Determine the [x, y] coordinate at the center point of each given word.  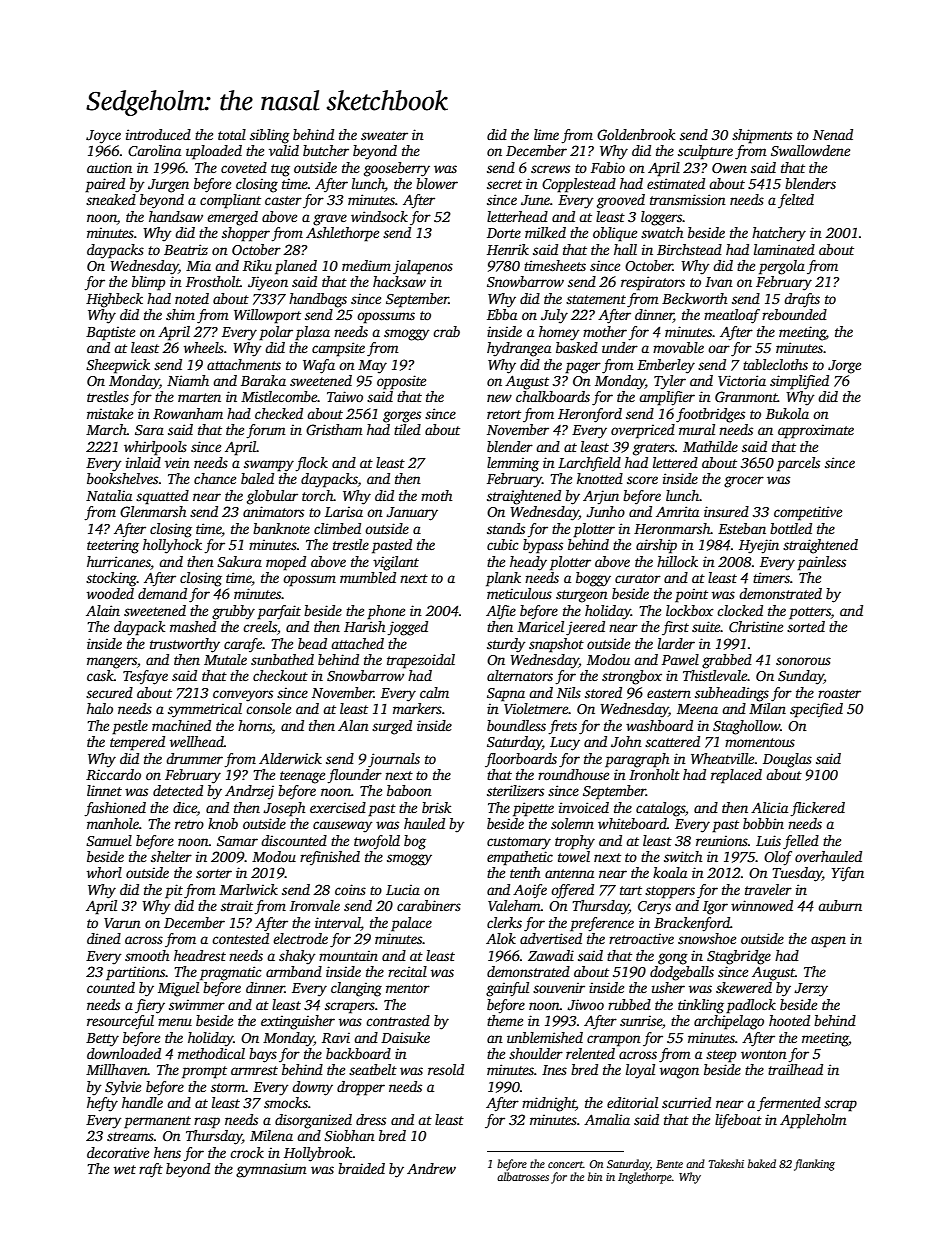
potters [810, 613]
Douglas [787, 760]
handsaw [176, 216]
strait [237, 905]
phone [386, 612]
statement [596, 299]
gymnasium [271, 1170]
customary [519, 843]
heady [528, 563]
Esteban [742, 528]
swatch [662, 232]
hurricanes [119, 561]
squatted [162, 497]
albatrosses [523, 1176]
